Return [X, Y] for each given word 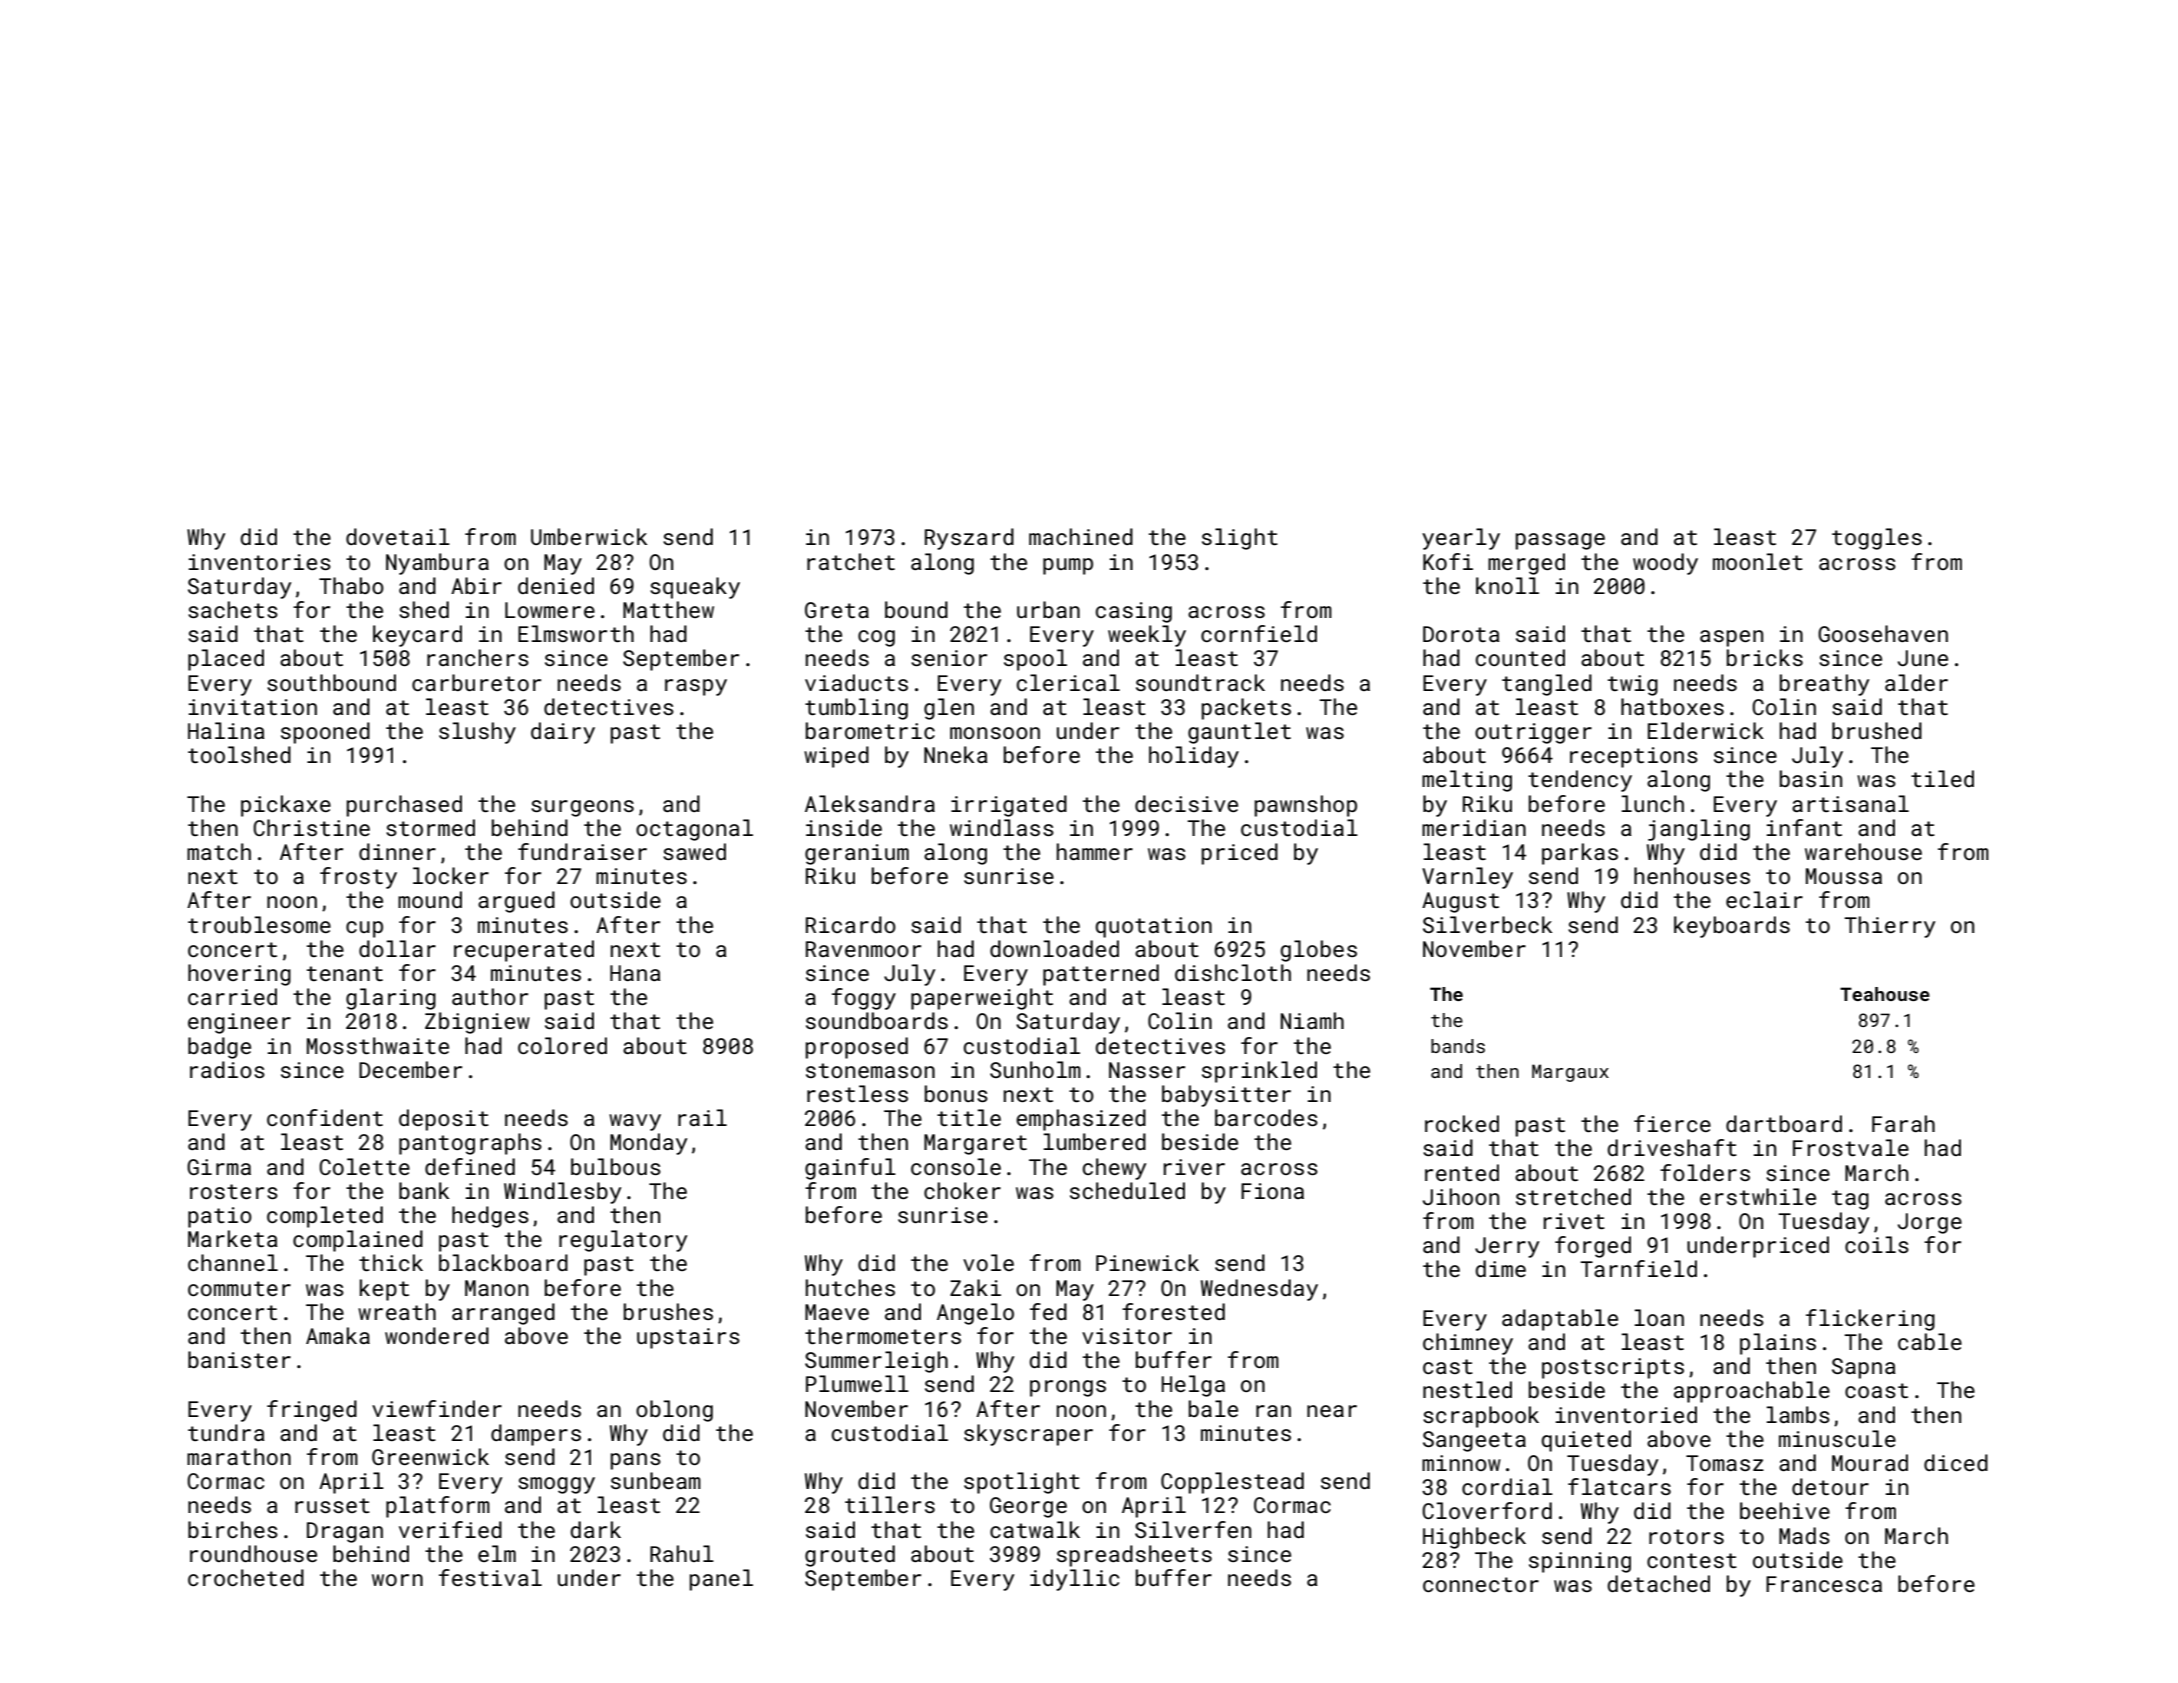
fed [1048, 1311]
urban [1048, 609]
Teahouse [1885, 994]
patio [220, 1217]
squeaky [695, 588]
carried [232, 996]
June [1923, 658]
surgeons [582, 808]
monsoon [995, 733]
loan [1659, 1317]
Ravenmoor [863, 949]
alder [1916, 682]
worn [397, 1580]
